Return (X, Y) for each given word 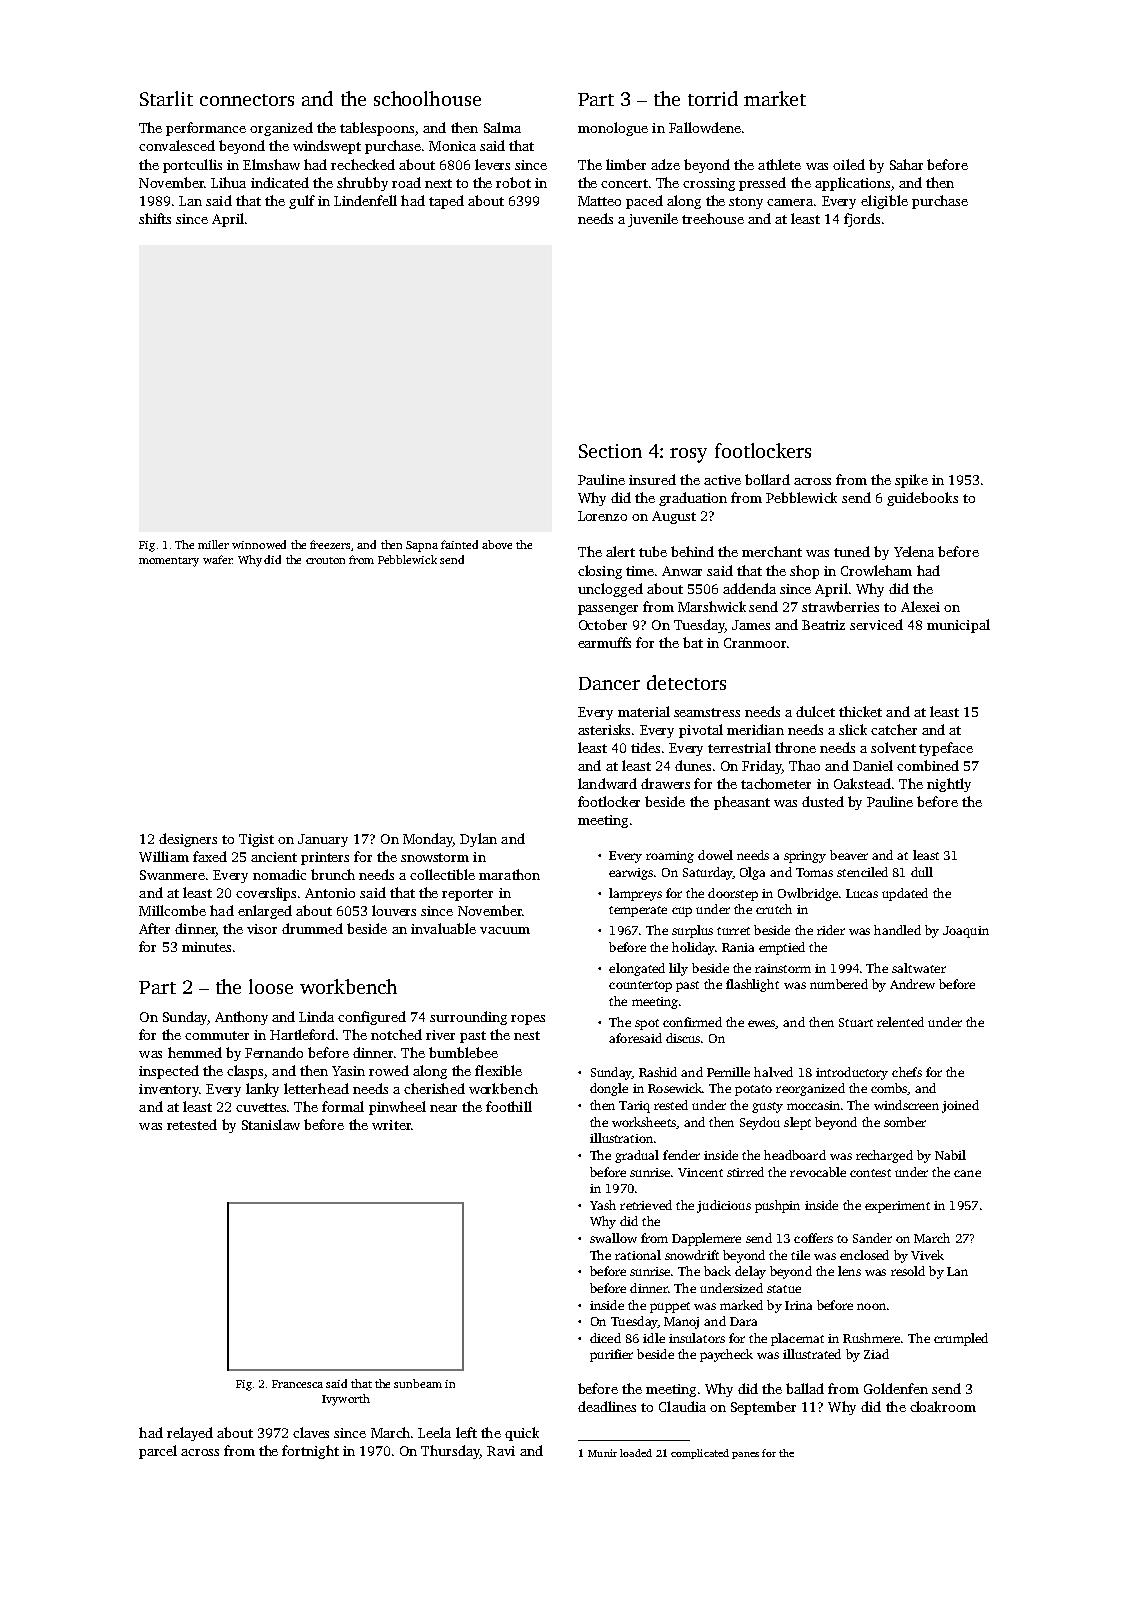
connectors (247, 100)
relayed (190, 1434)
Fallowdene (705, 127)
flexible (498, 1070)
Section (610, 451)
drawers (665, 783)
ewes (762, 1024)
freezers (330, 544)
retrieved (646, 1205)
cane (967, 1173)
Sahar (906, 164)
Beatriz (823, 625)
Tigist (256, 840)
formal (343, 1106)
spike (911, 481)
